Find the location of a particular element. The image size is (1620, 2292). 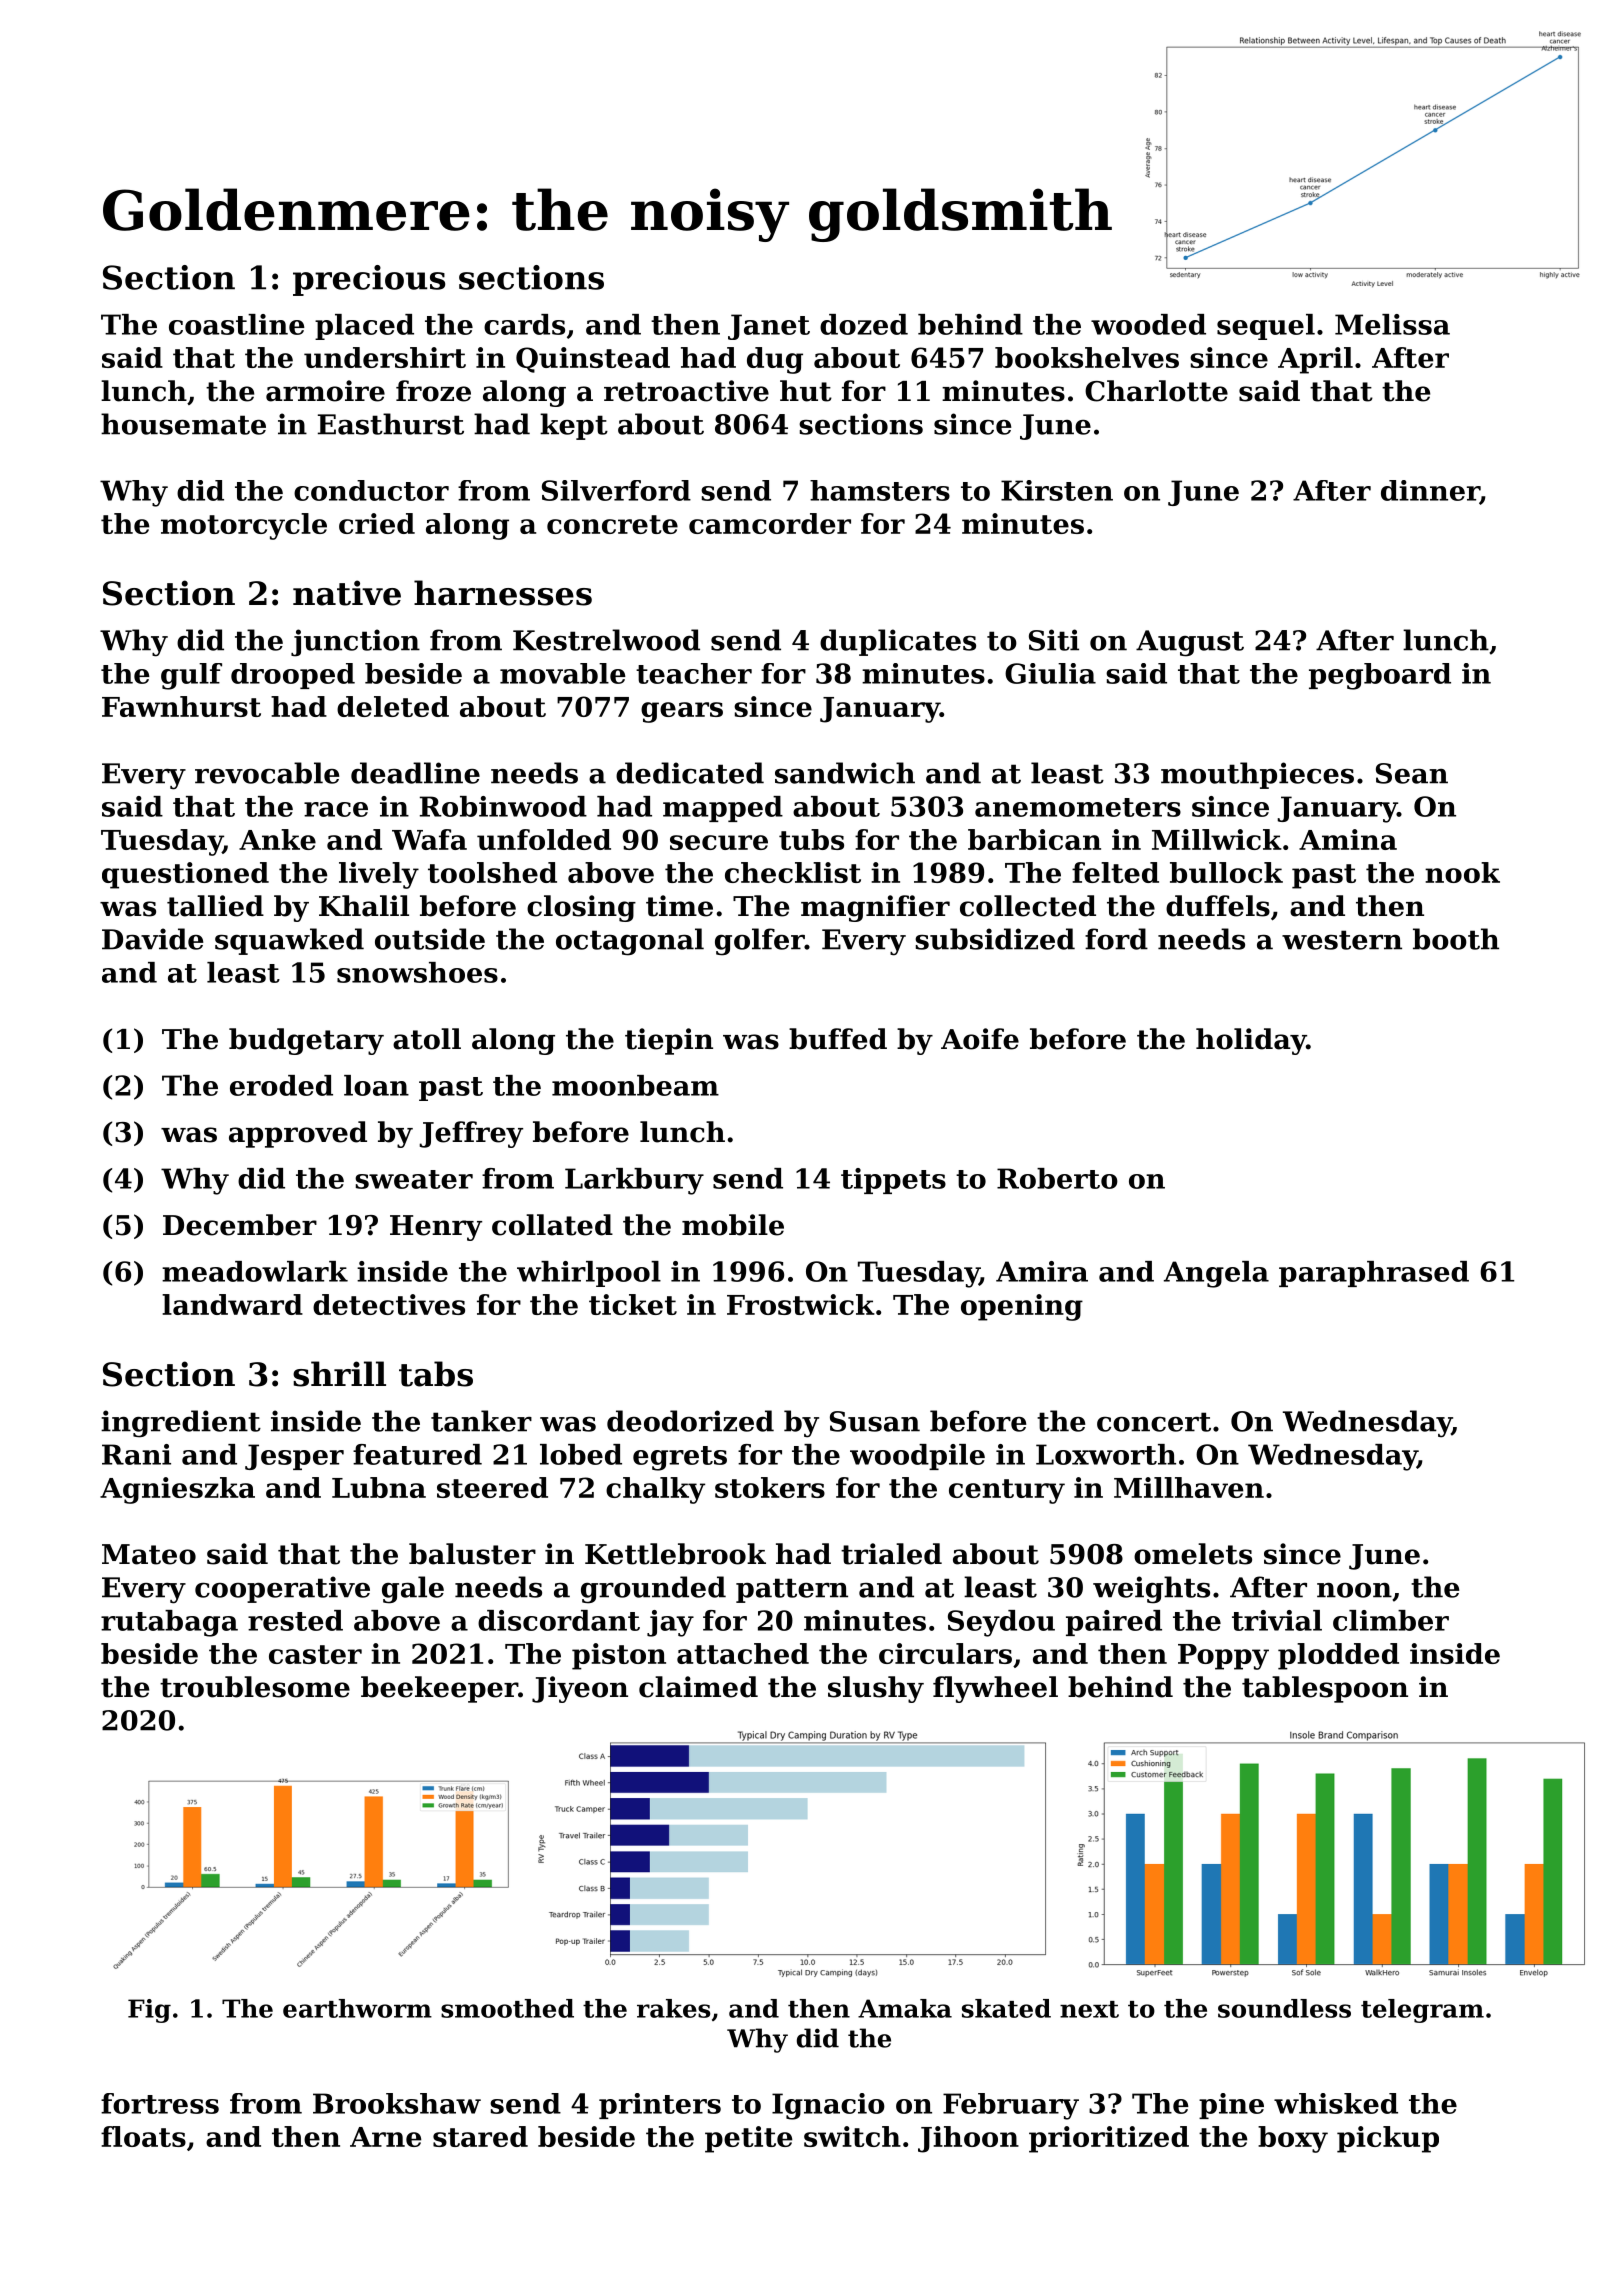

telegram is located at coordinates (1422, 2011).
